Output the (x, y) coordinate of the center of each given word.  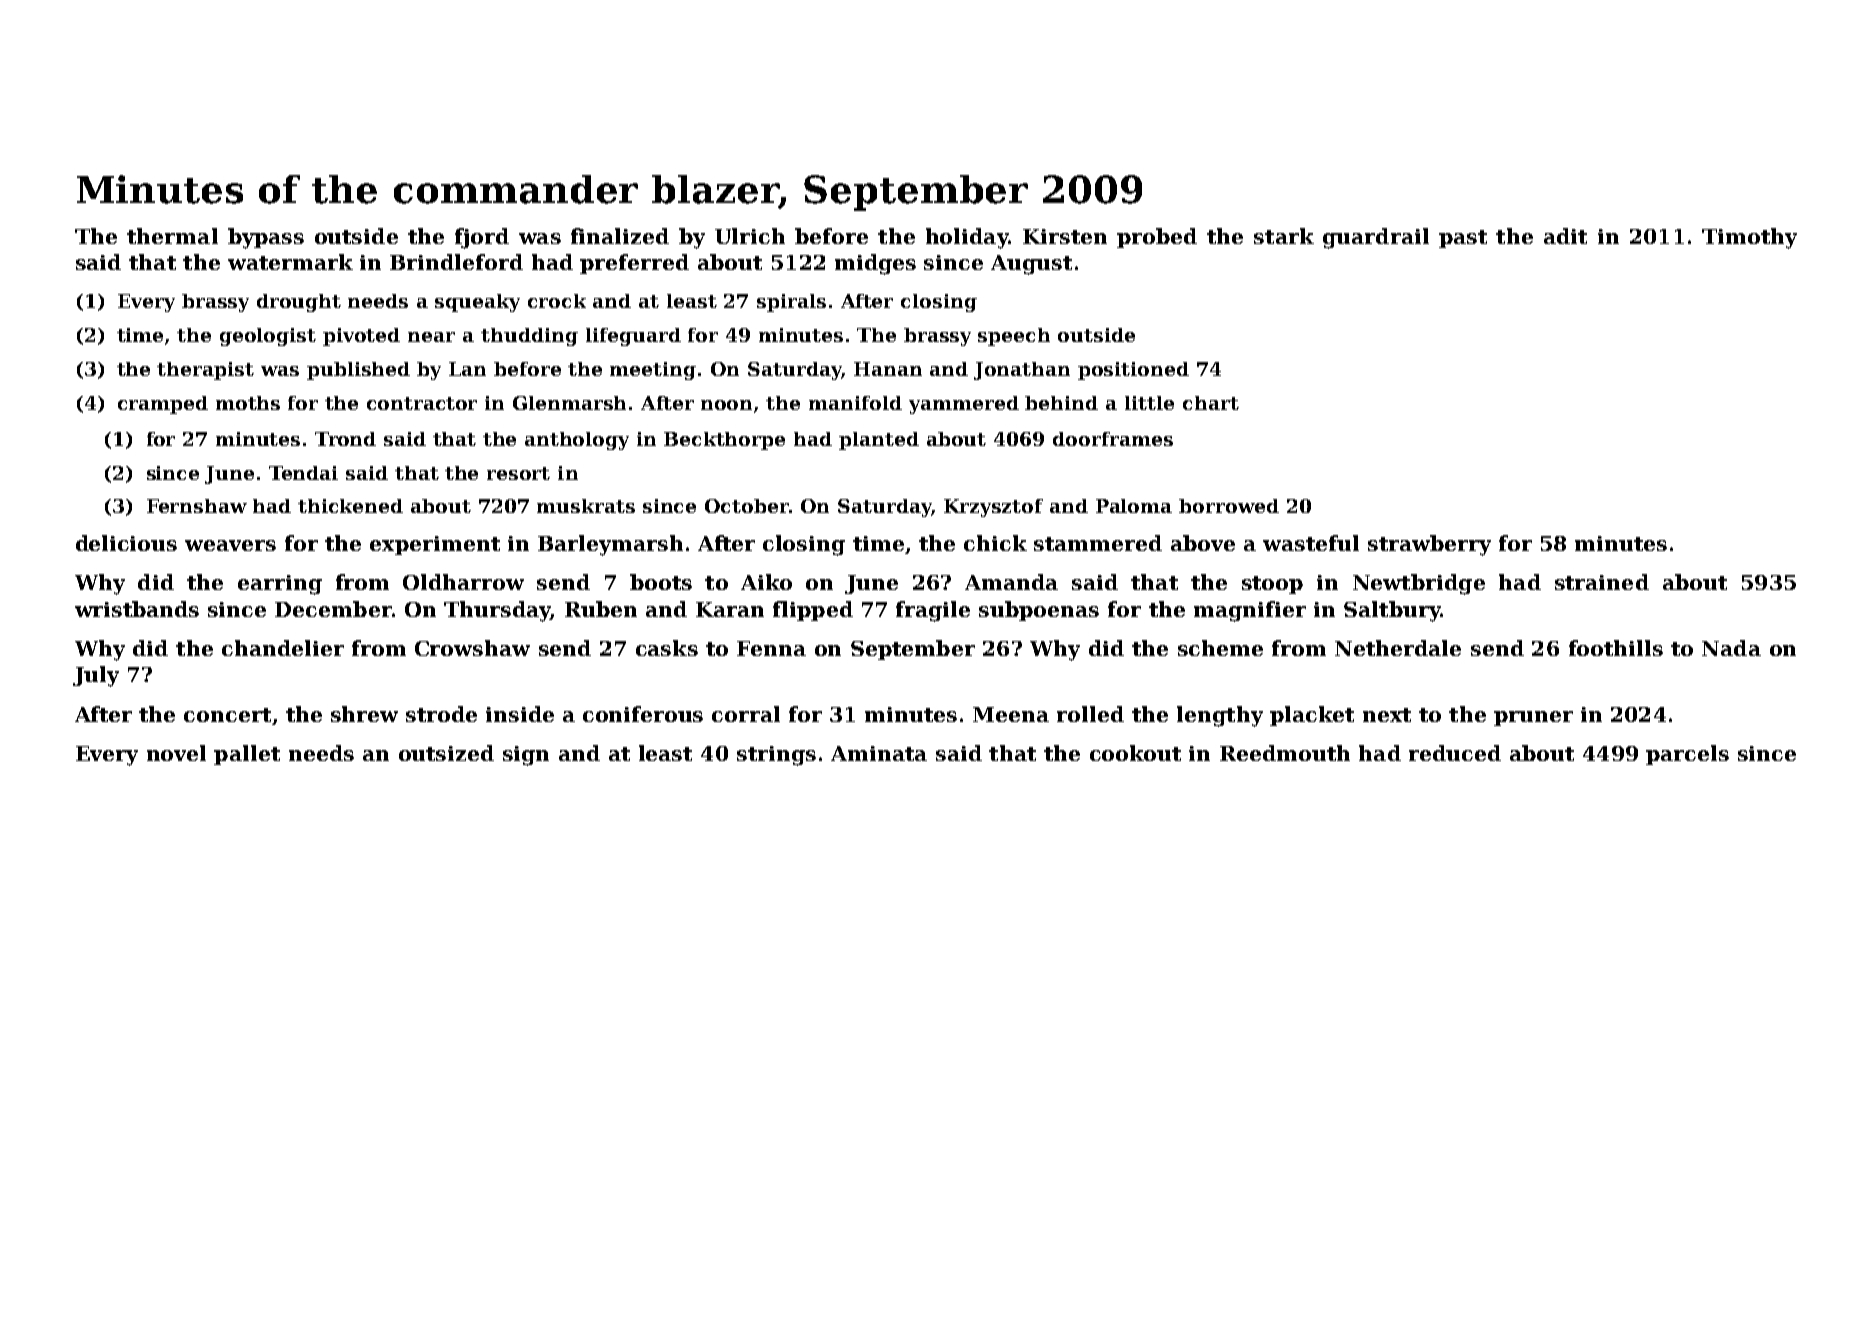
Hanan (888, 369)
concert (227, 715)
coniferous (643, 714)
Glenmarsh (569, 403)
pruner (1533, 718)
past (1463, 239)
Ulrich (750, 236)
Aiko (766, 582)
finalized (620, 236)
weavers (230, 545)
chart (1211, 403)
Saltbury (1392, 611)
